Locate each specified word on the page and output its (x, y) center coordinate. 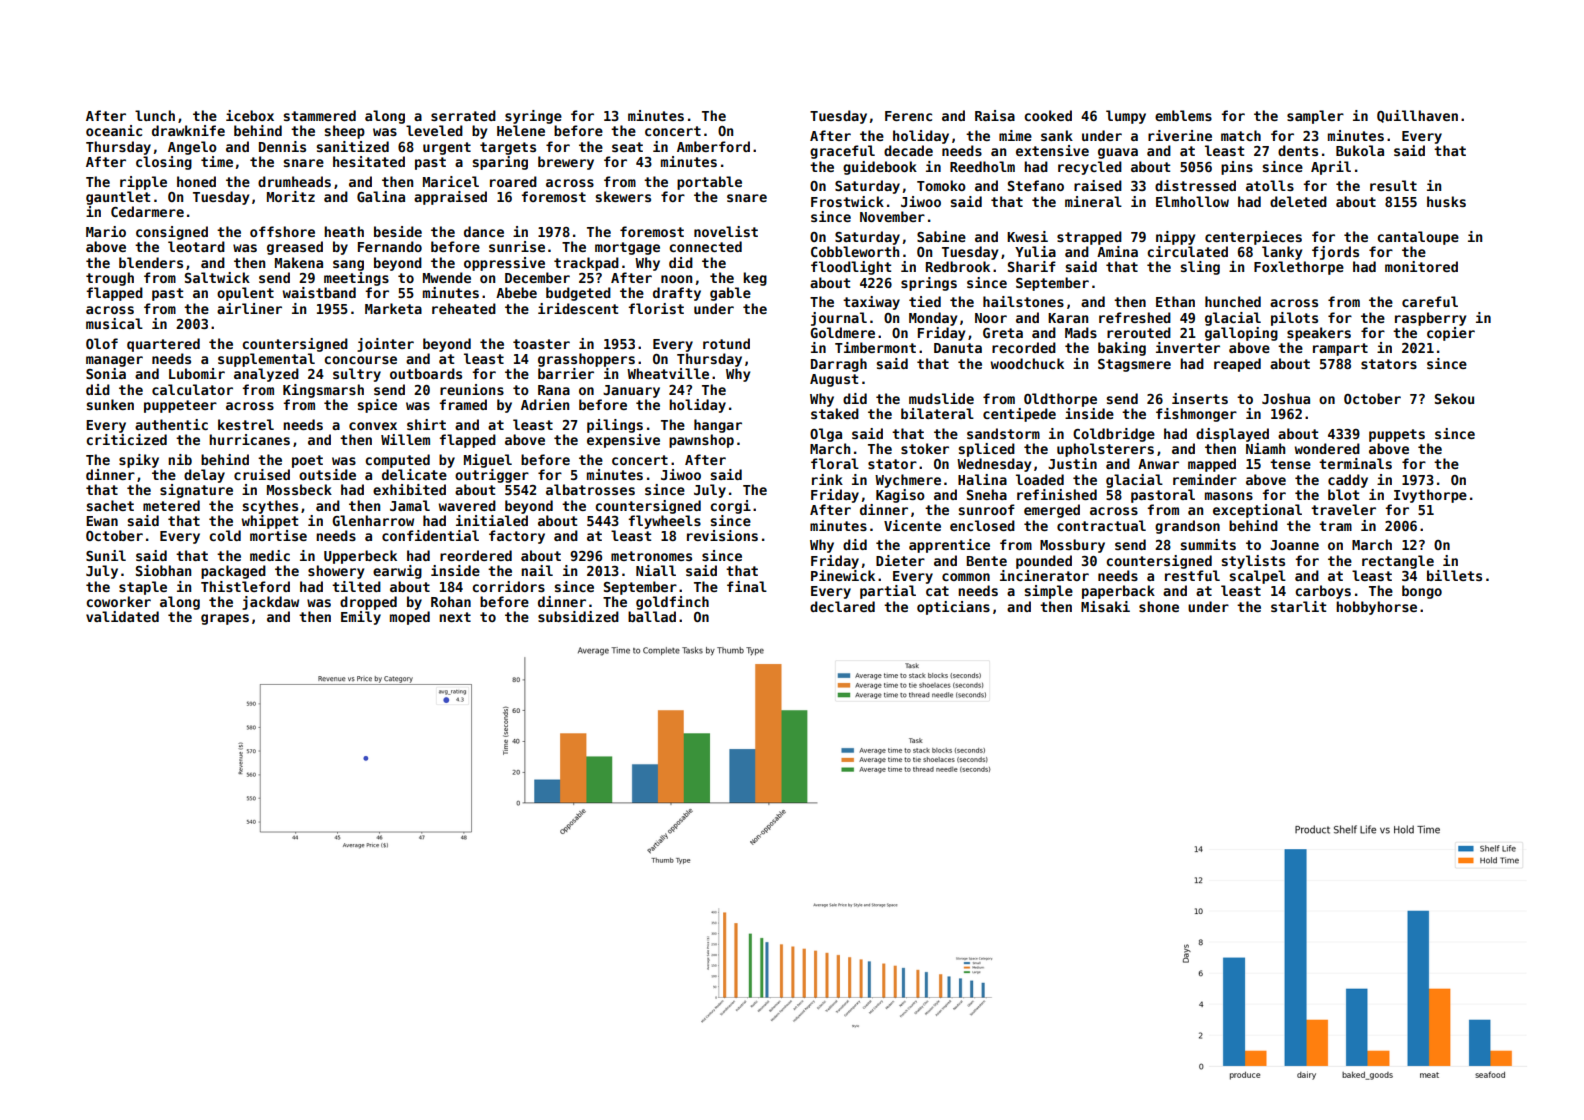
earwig (397, 572)
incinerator (1044, 575)
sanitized (352, 146)
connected (705, 246)
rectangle (1398, 562)
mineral (1093, 201)
